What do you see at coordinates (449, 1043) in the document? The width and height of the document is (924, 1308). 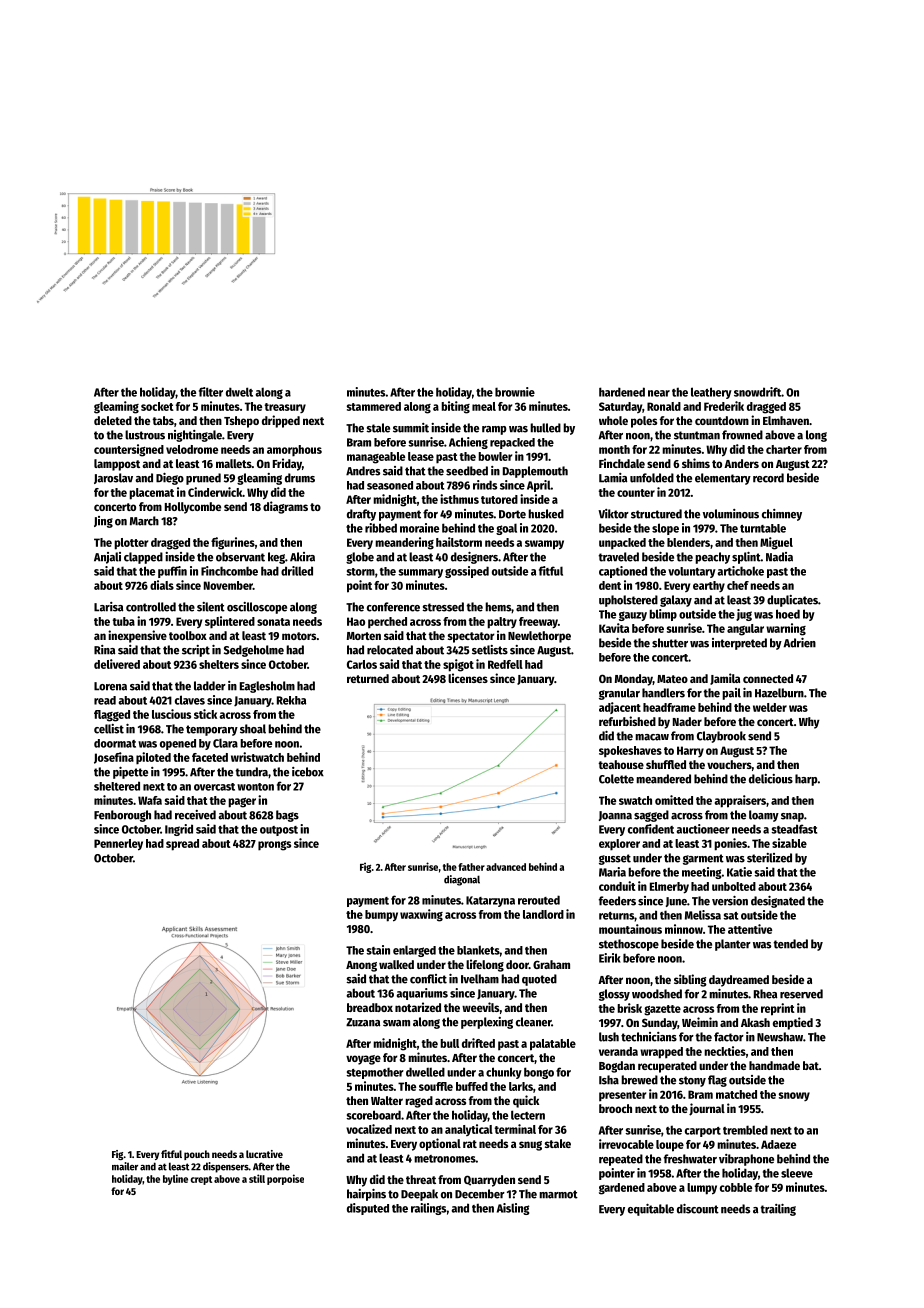 I see `bull` at bounding box center [449, 1043].
